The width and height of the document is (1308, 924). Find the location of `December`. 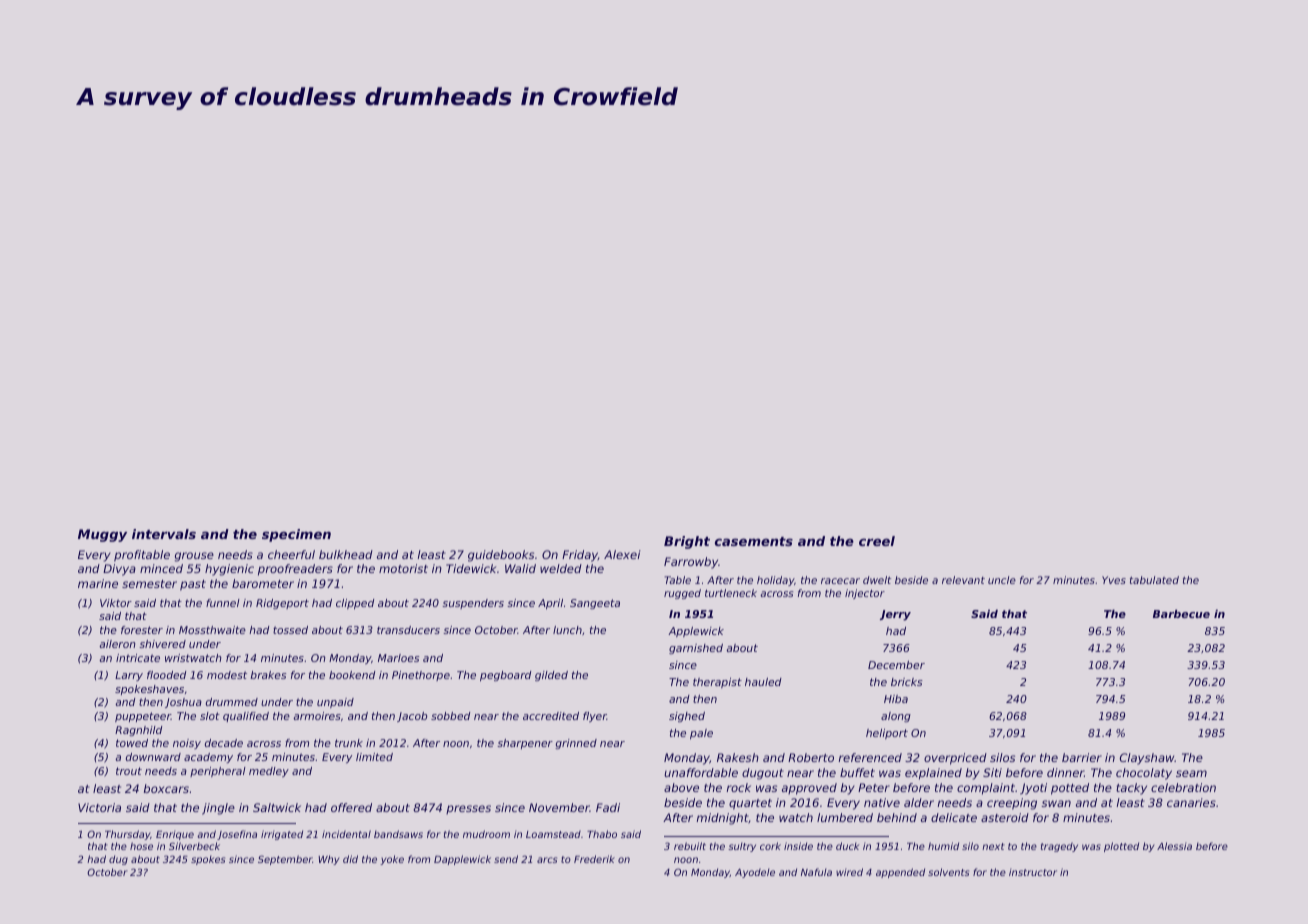

December is located at coordinates (896, 665).
